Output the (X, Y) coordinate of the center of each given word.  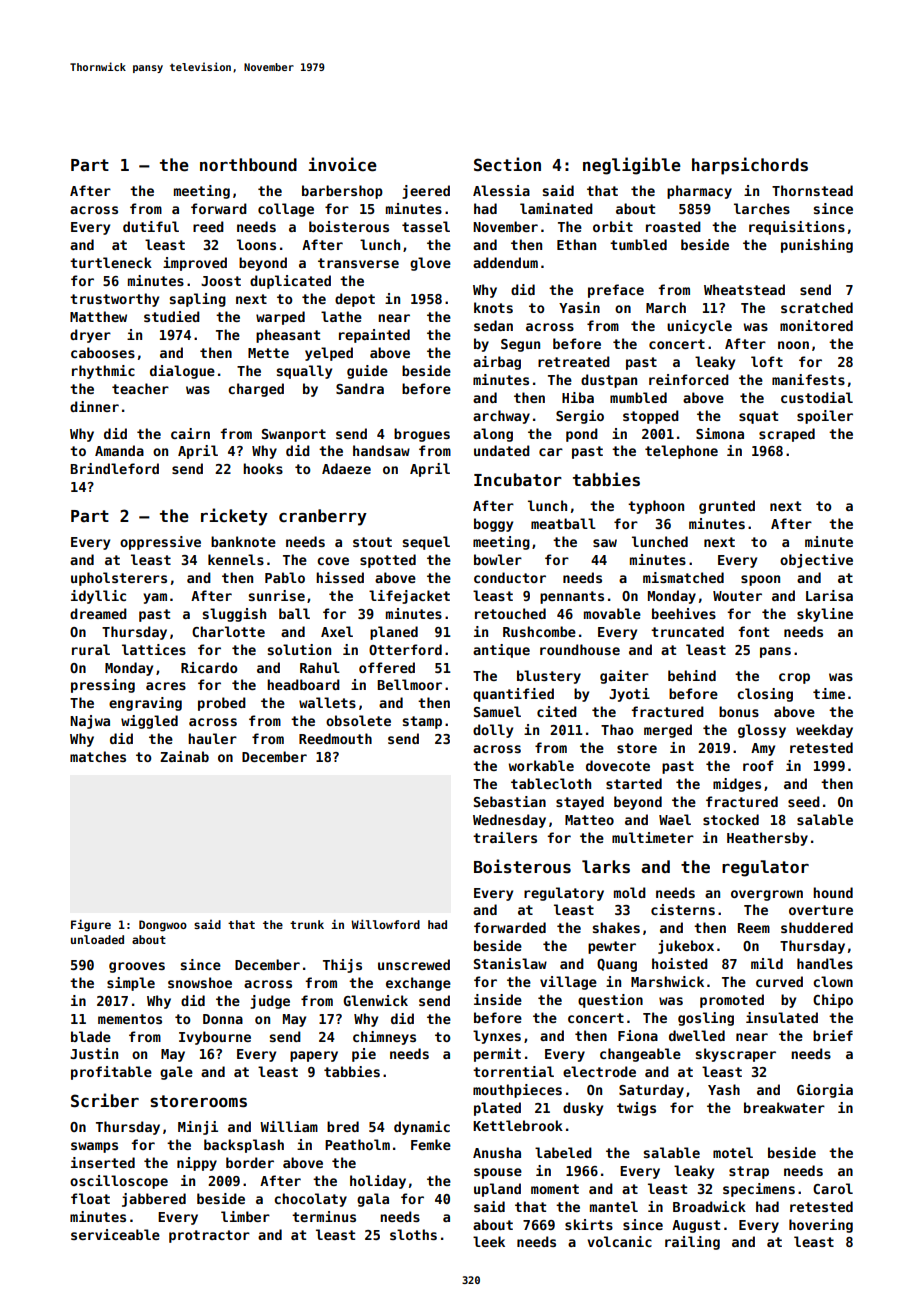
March (666, 307)
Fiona (638, 1035)
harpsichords (750, 166)
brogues (422, 435)
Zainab (184, 756)
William (289, 1126)
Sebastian (510, 801)
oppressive (160, 543)
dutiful (151, 226)
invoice (342, 164)
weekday (824, 731)
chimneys (384, 1038)
